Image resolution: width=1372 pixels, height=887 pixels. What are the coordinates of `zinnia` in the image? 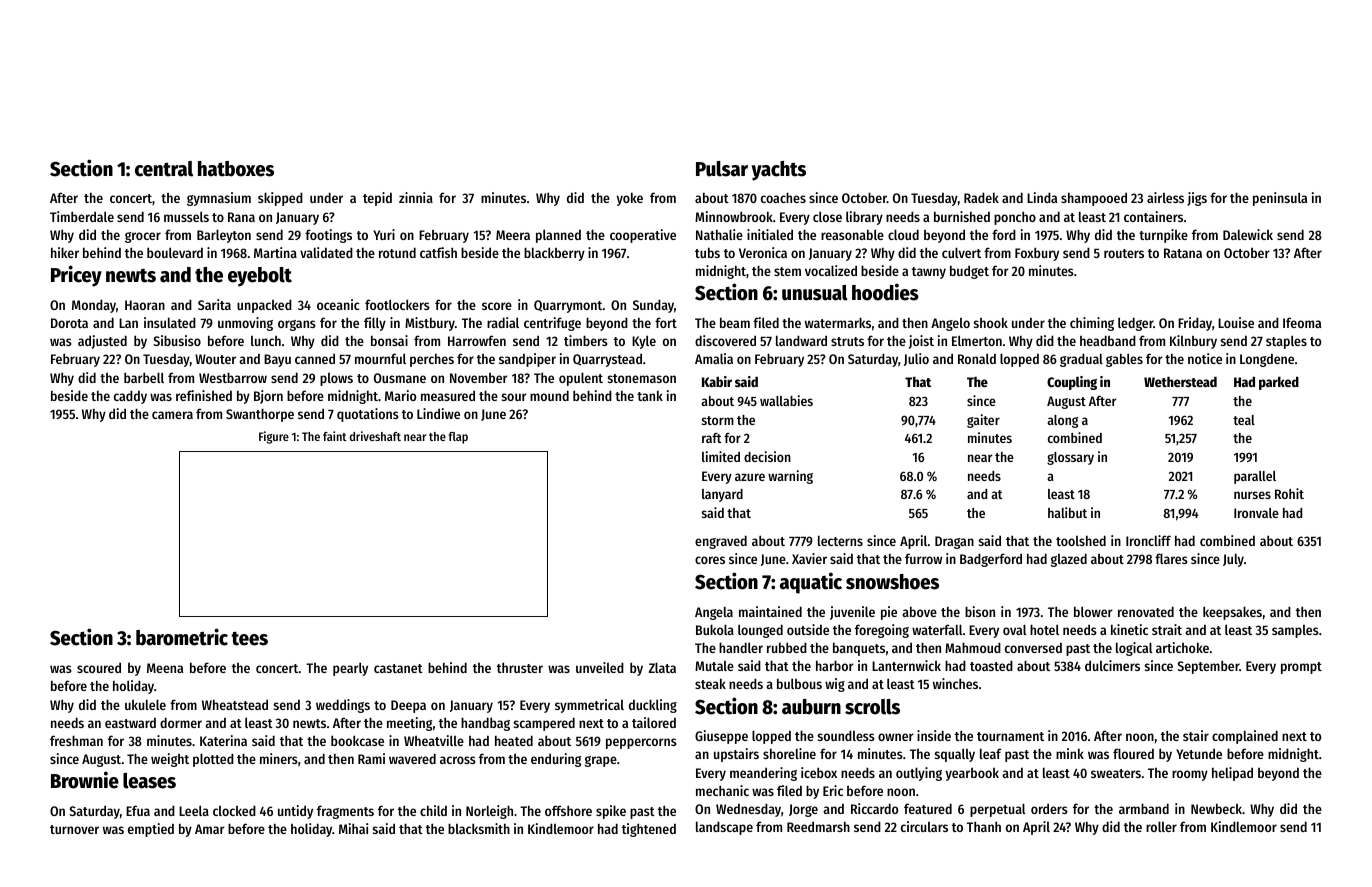 It's located at (416, 197).
